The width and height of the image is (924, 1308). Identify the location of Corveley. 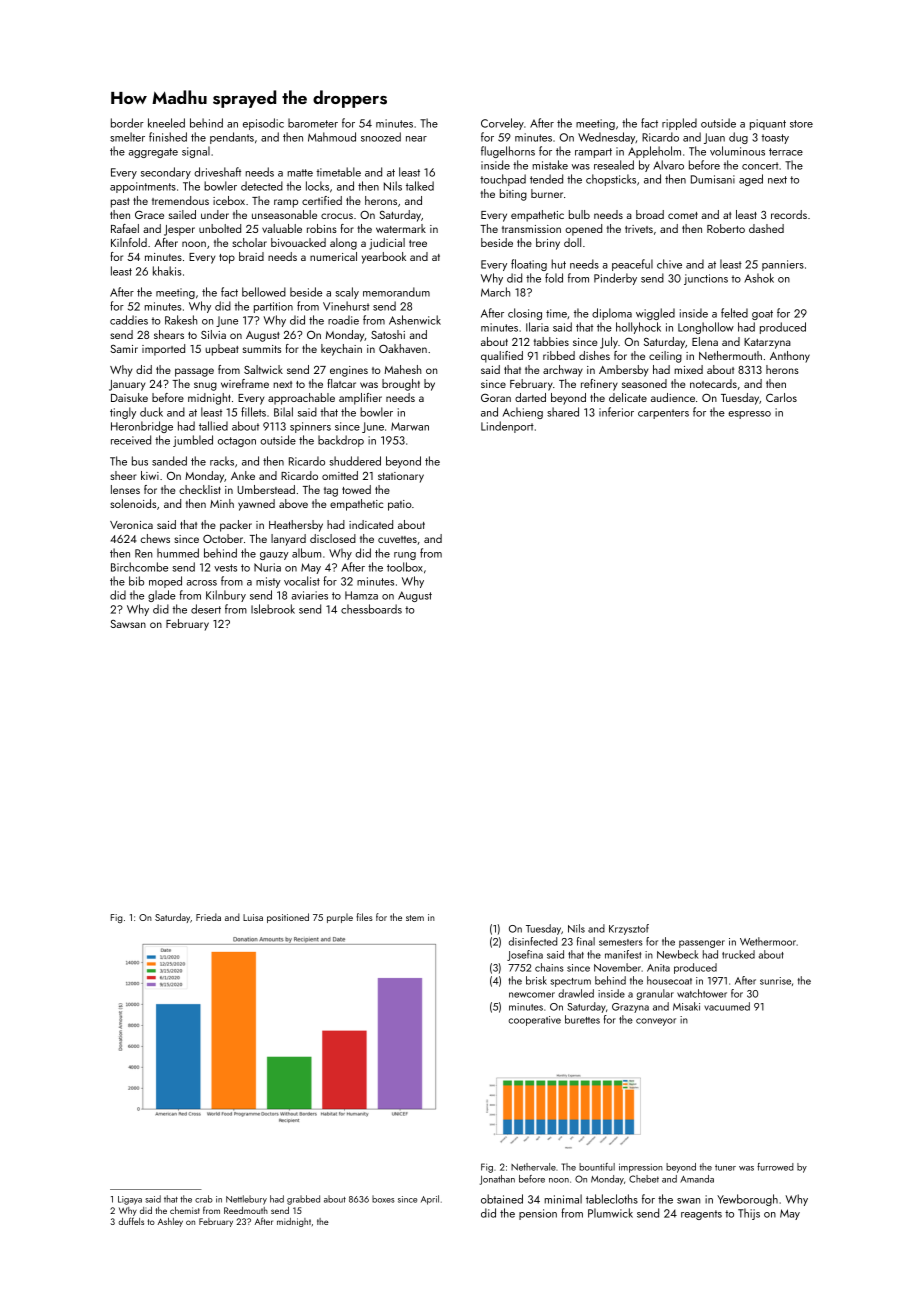
(502, 124).
